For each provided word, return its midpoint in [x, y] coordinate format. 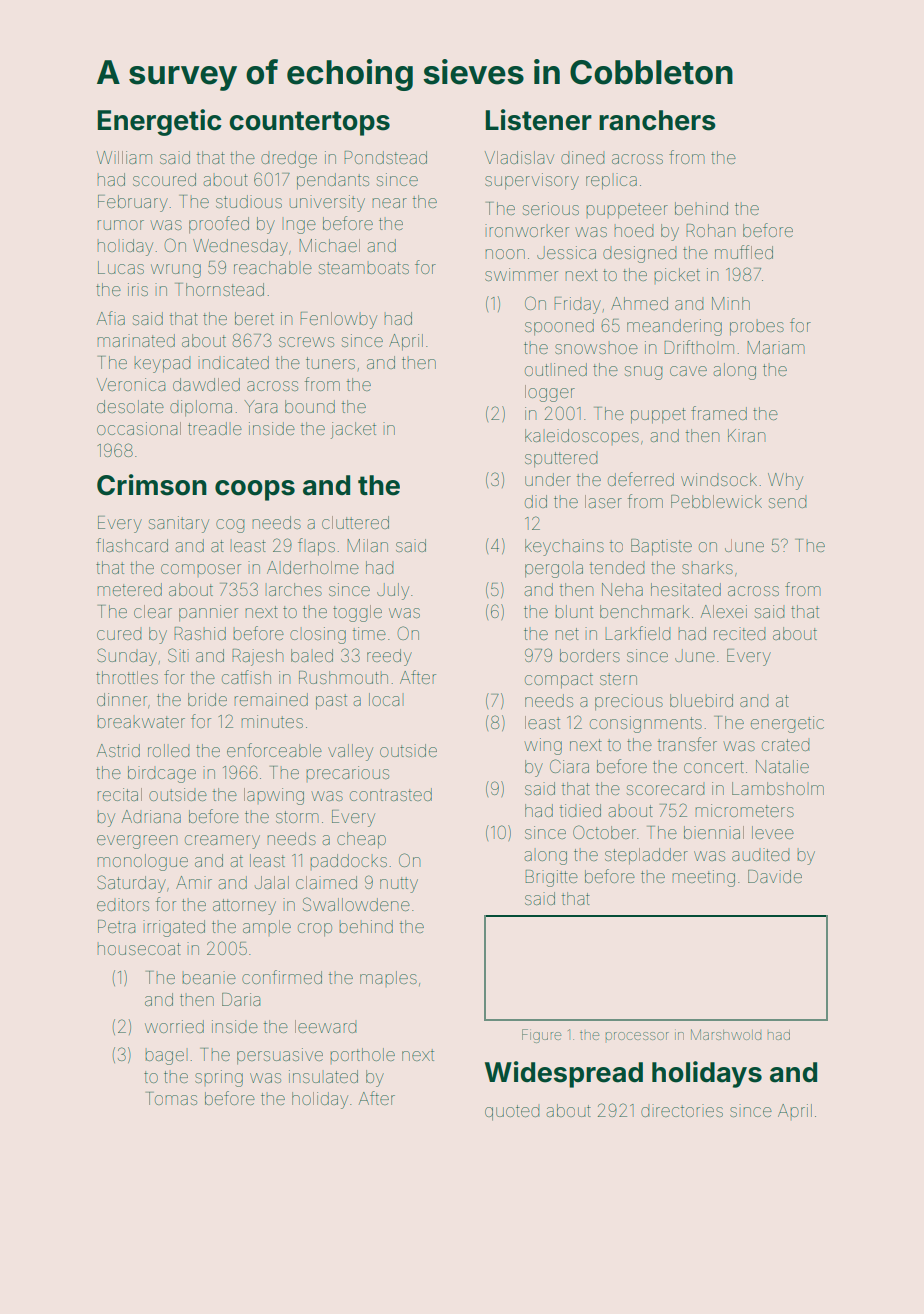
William [124, 157]
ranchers [657, 120]
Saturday [131, 884]
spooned [559, 327]
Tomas [171, 1098]
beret [254, 318]
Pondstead [385, 157]
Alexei [724, 611]
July [393, 591]
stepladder [646, 856]
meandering [674, 327]
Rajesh [258, 657]
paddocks [349, 862]
